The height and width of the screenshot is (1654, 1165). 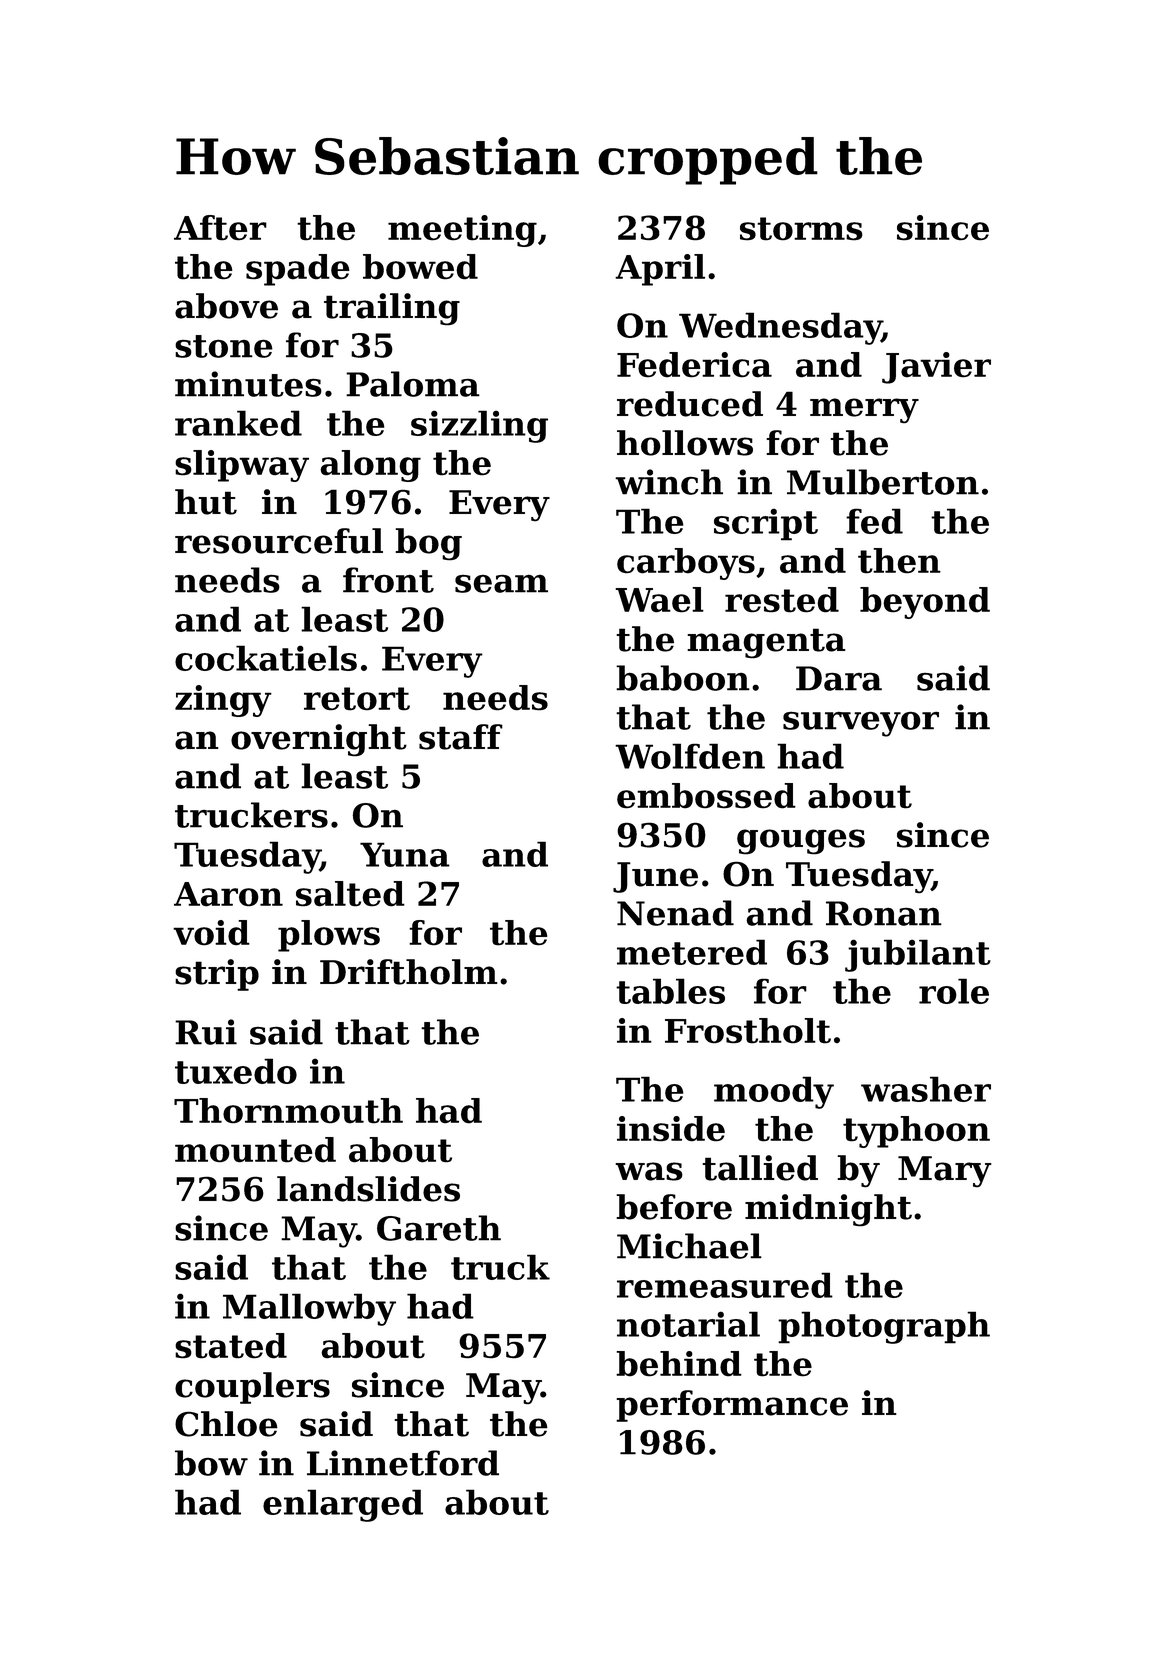 I want to click on surveyor, so click(x=861, y=724).
